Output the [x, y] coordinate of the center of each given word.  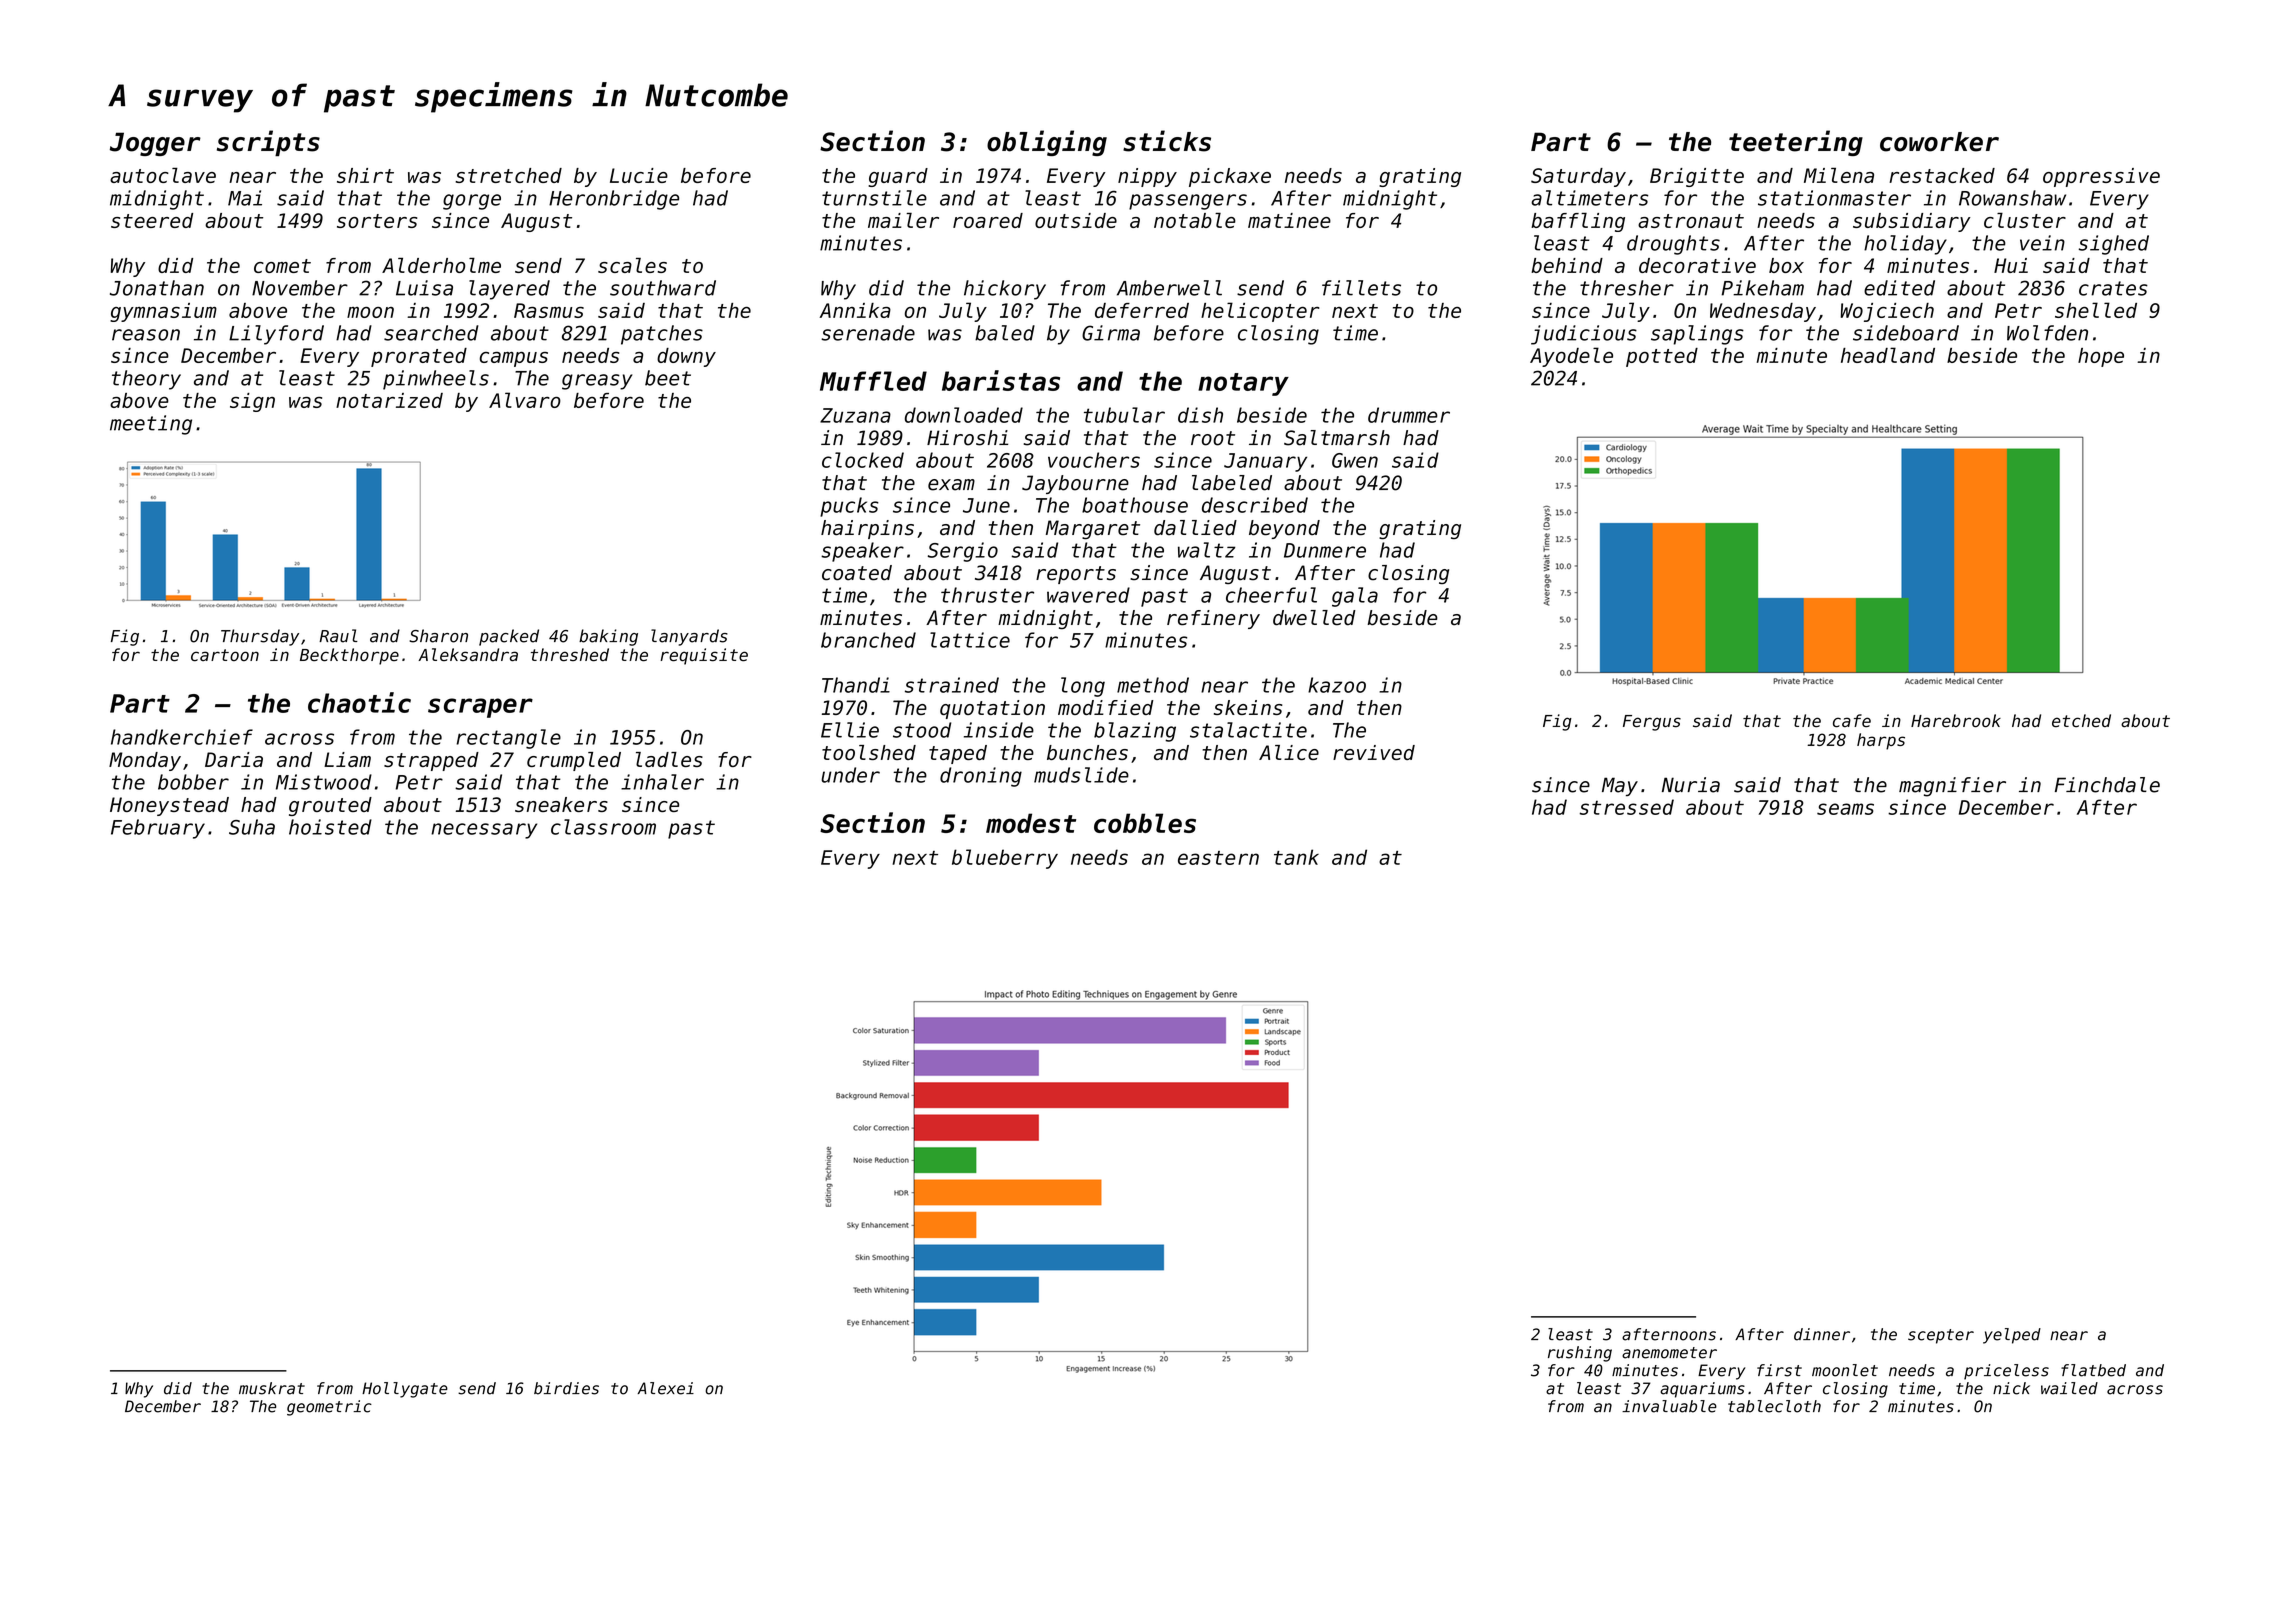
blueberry [1005, 859]
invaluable [1669, 1406]
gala [1355, 597]
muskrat [272, 1388]
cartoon [225, 655]
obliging [1047, 143]
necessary [484, 831]
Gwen [1355, 460]
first [1779, 1370]
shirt [365, 175]
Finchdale [2107, 785]
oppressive [2101, 177]
